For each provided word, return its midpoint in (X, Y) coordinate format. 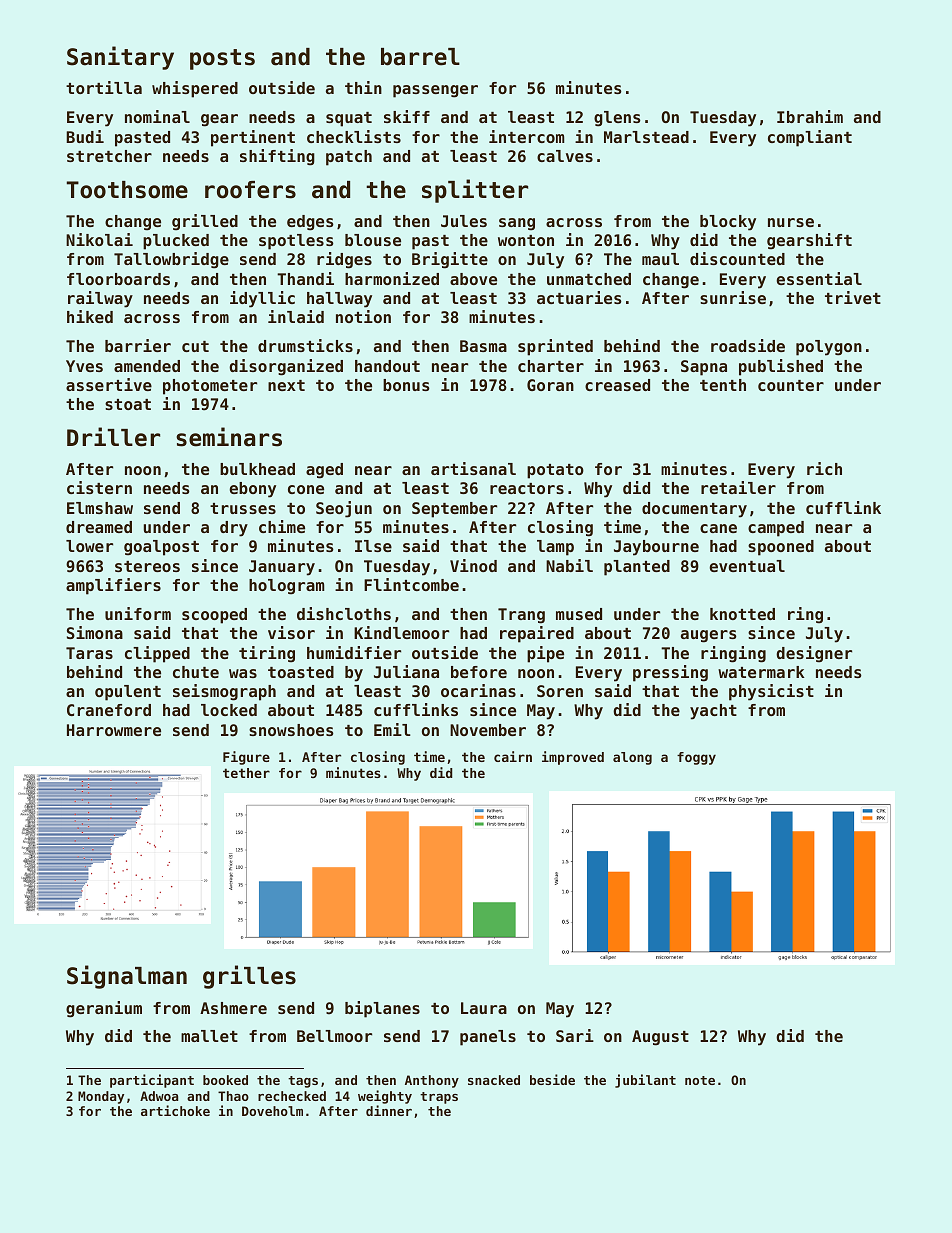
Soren (560, 691)
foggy (696, 758)
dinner (389, 1110)
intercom (527, 136)
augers (709, 636)
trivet (853, 297)
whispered (195, 89)
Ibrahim (810, 116)
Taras (89, 653)
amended (147, 366)
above (473, 279)
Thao (233, 1096)
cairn (513, 756)
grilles (249, 977)
